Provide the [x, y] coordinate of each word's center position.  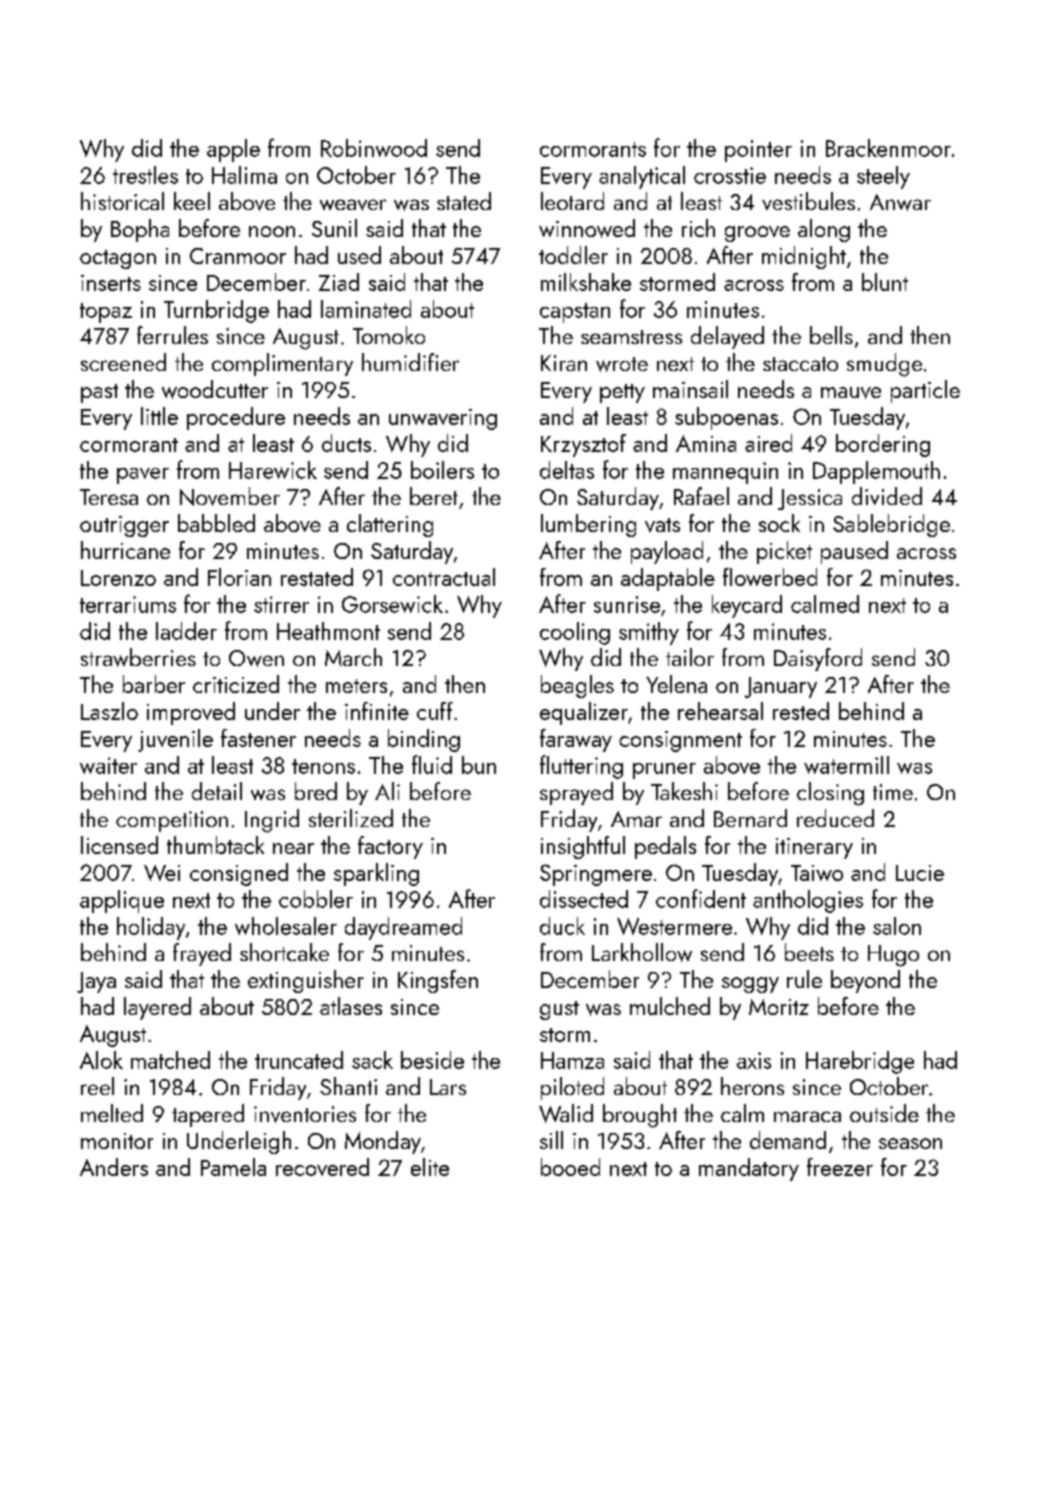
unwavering [443, 419]
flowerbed [770, 577]
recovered [322, 1167]
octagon [118, 259]
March [353, 657]
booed [570, 1167]
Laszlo [109, 711]
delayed [727, 337]
